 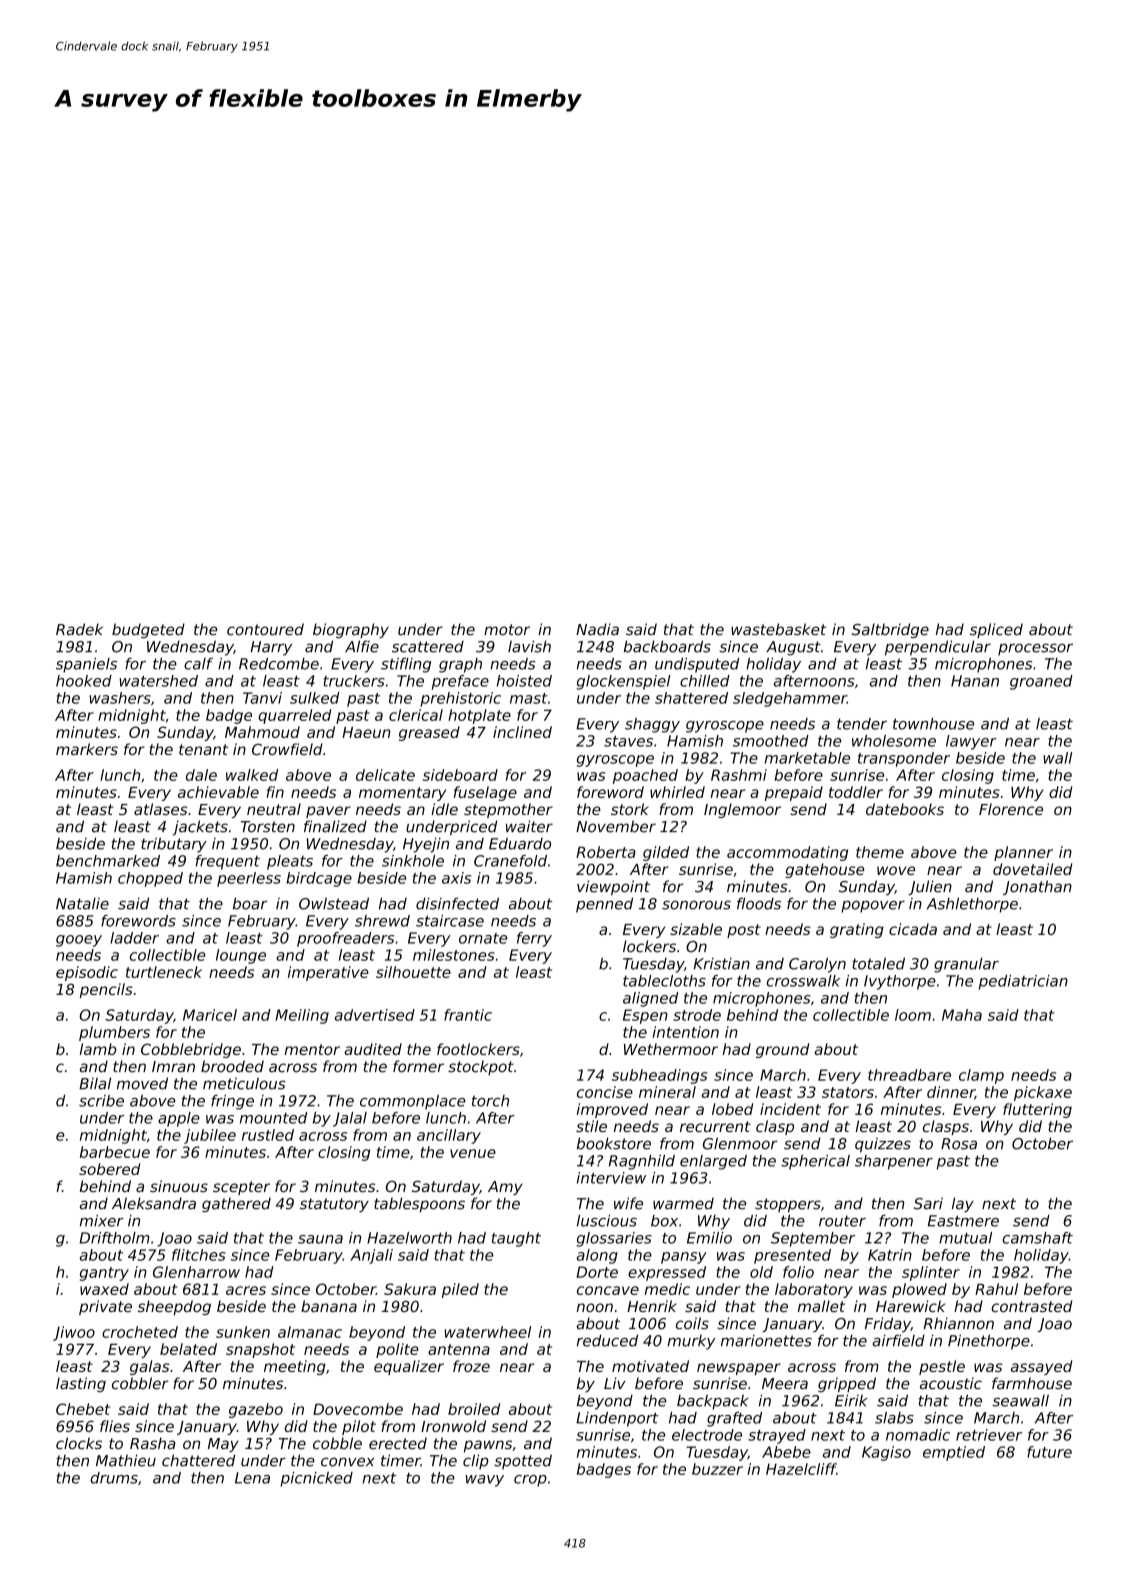 What do you see at coordinates (1037, 887) in the image?
I see `Jonathan` at bounding box center [1037, 887].
